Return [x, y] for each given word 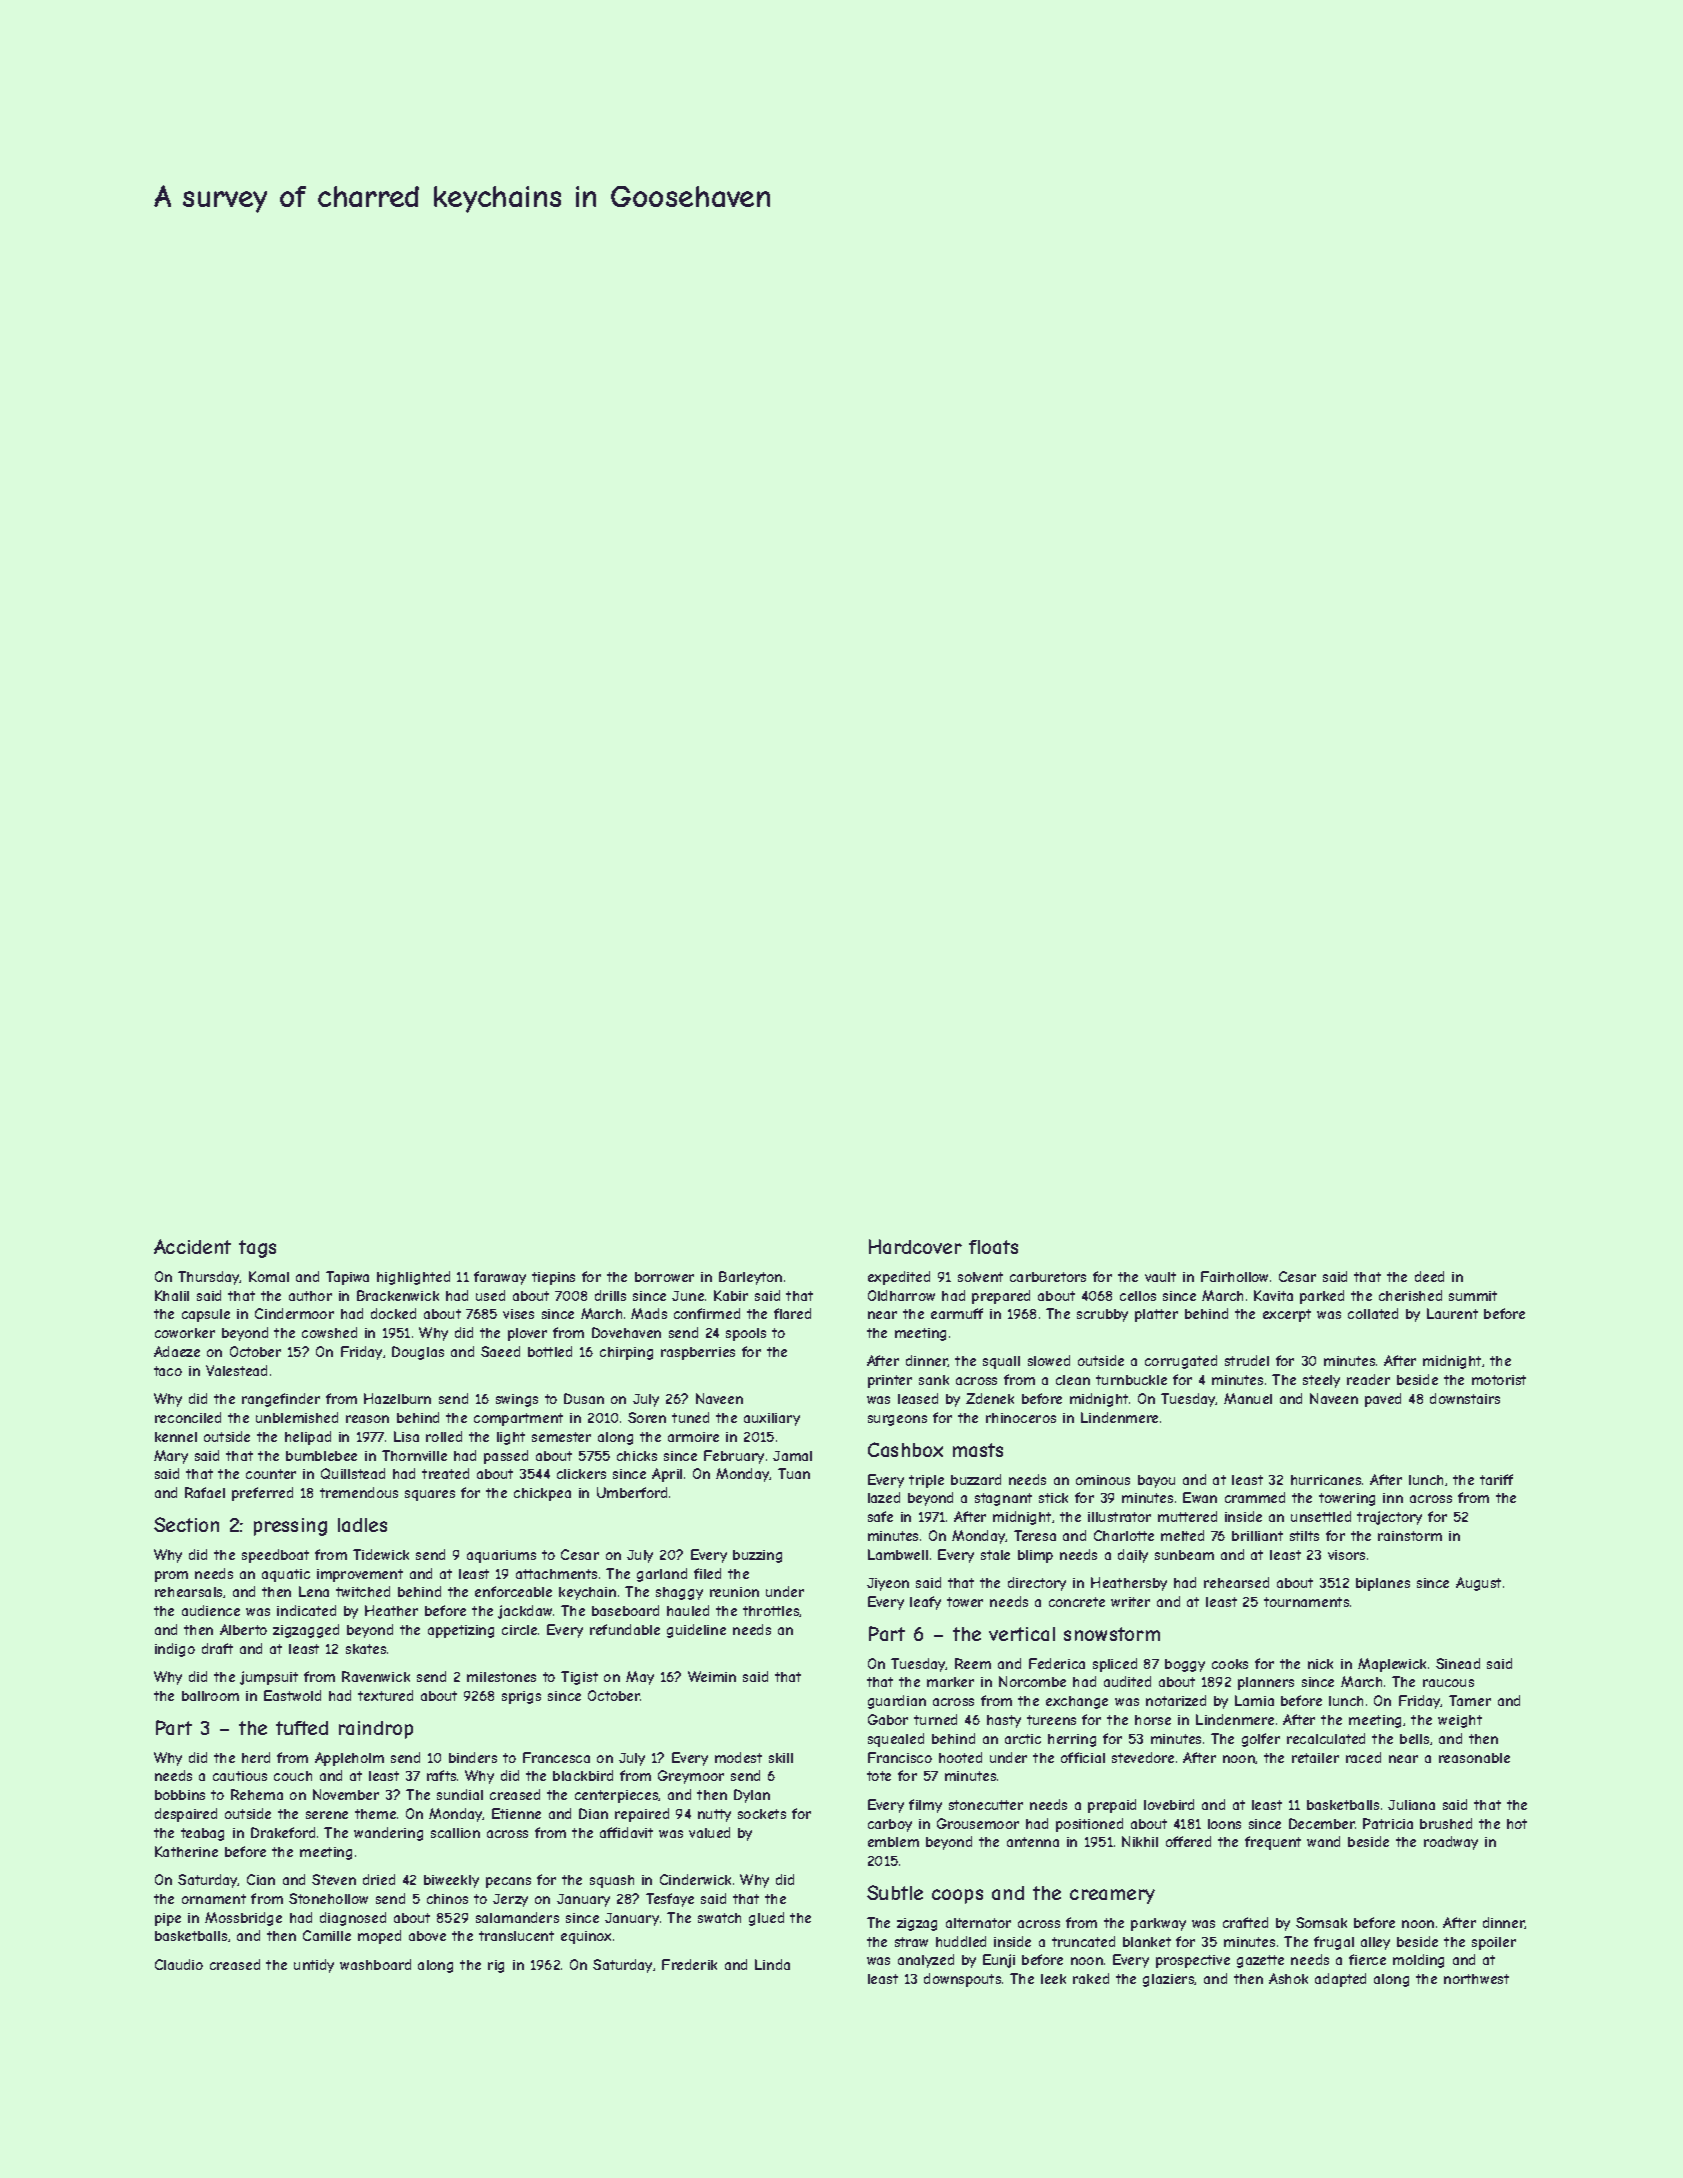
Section [186, 1524]
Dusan [584, 1398]
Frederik [689, 1964]
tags [257, 1249]
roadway [1451, 1843]
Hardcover [915, 1246]
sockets [762, 1814]
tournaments [1306, 1602]
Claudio [179, 1964]
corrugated [1181, 1362]
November [346, 1794]
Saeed [500, 1351]
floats [993, 1247]
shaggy [679, 1593]
